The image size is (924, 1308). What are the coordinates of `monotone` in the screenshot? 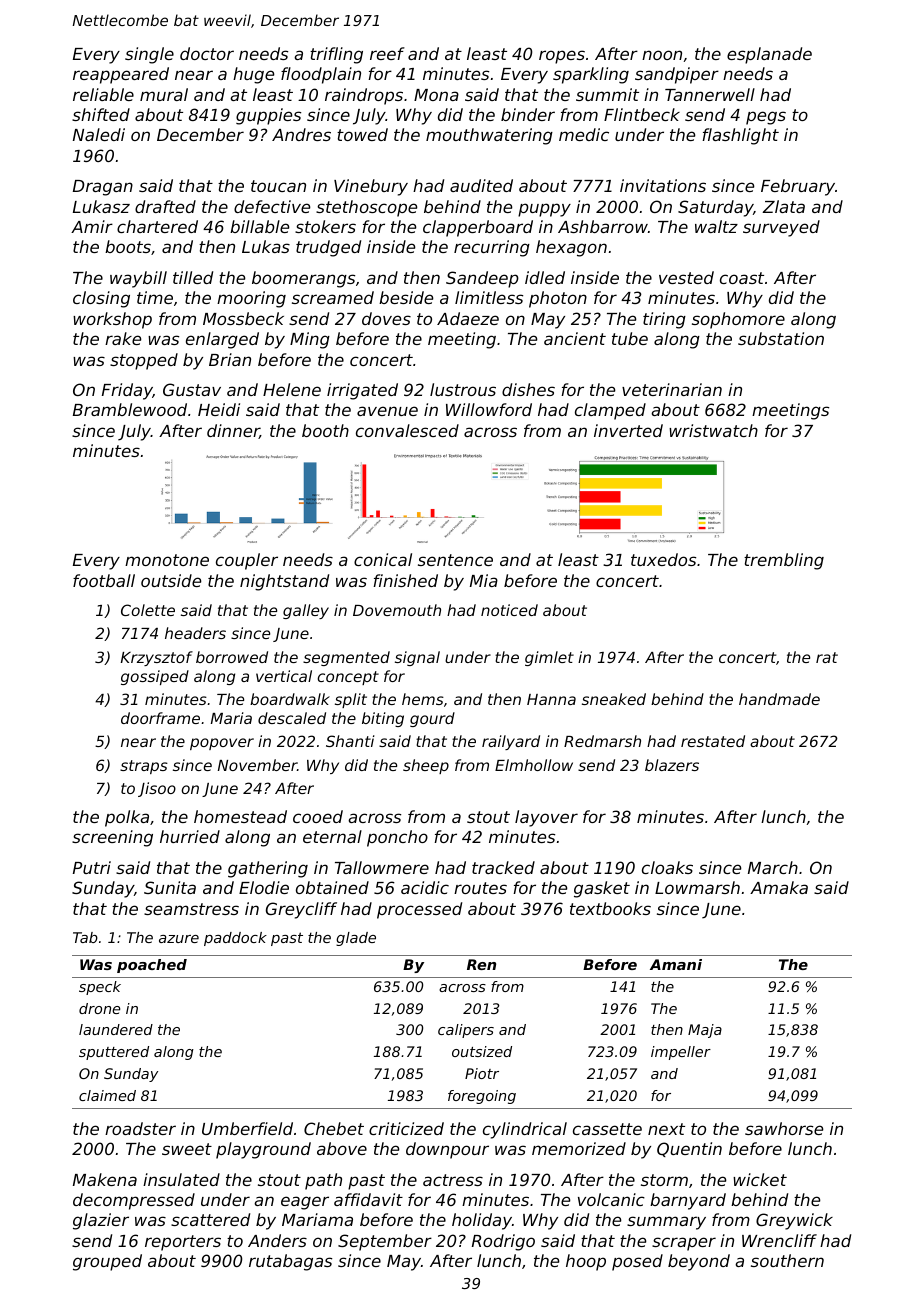 It's located at (167, 560).
